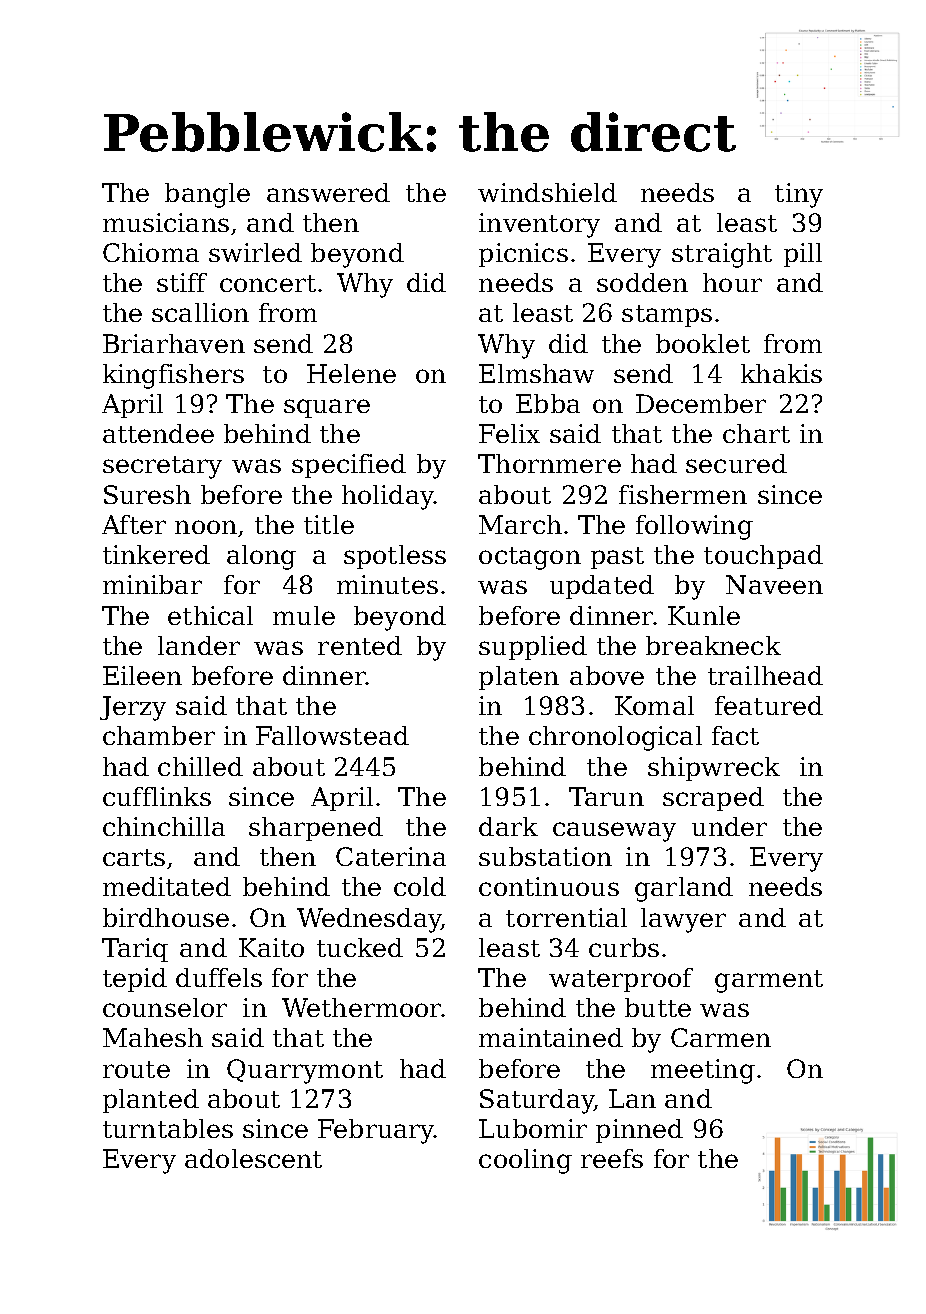 Image resolution: width=926 pixels, height=1314 pixels. Describe the element at coordinates (304, 615) in the screenshot. I see `mule` at that location.
